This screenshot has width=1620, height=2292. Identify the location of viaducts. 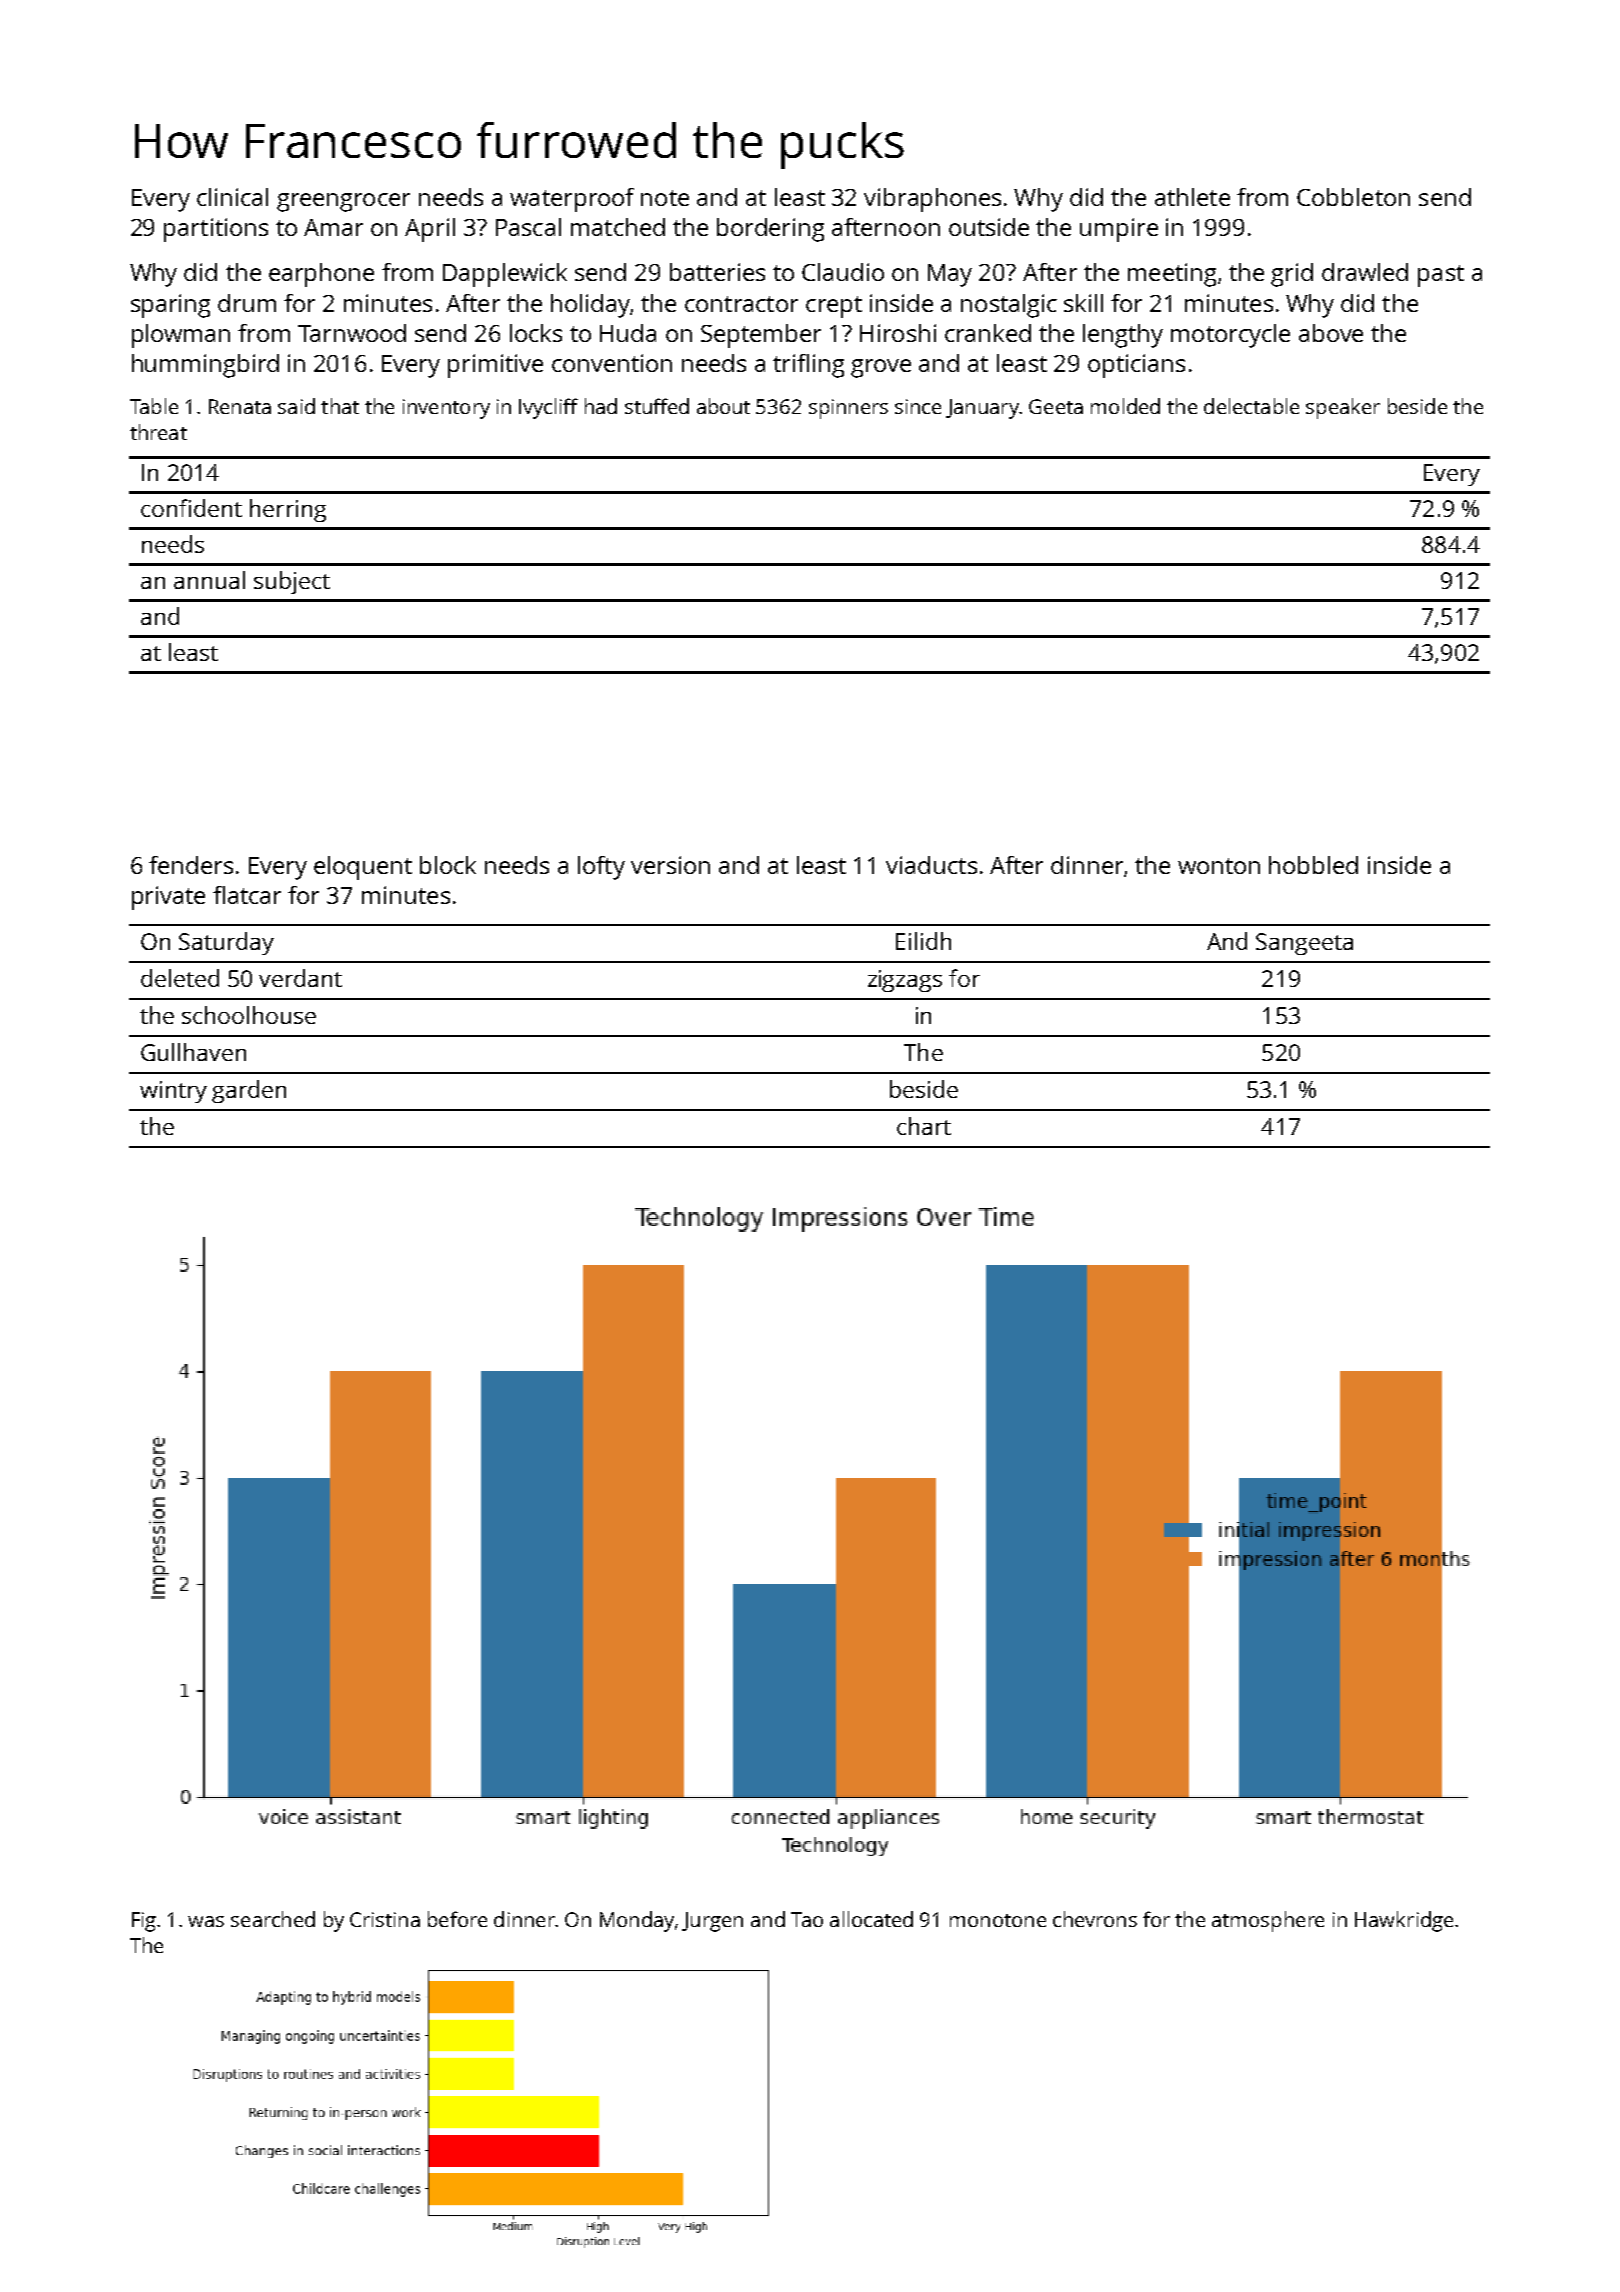
(931, 865).
